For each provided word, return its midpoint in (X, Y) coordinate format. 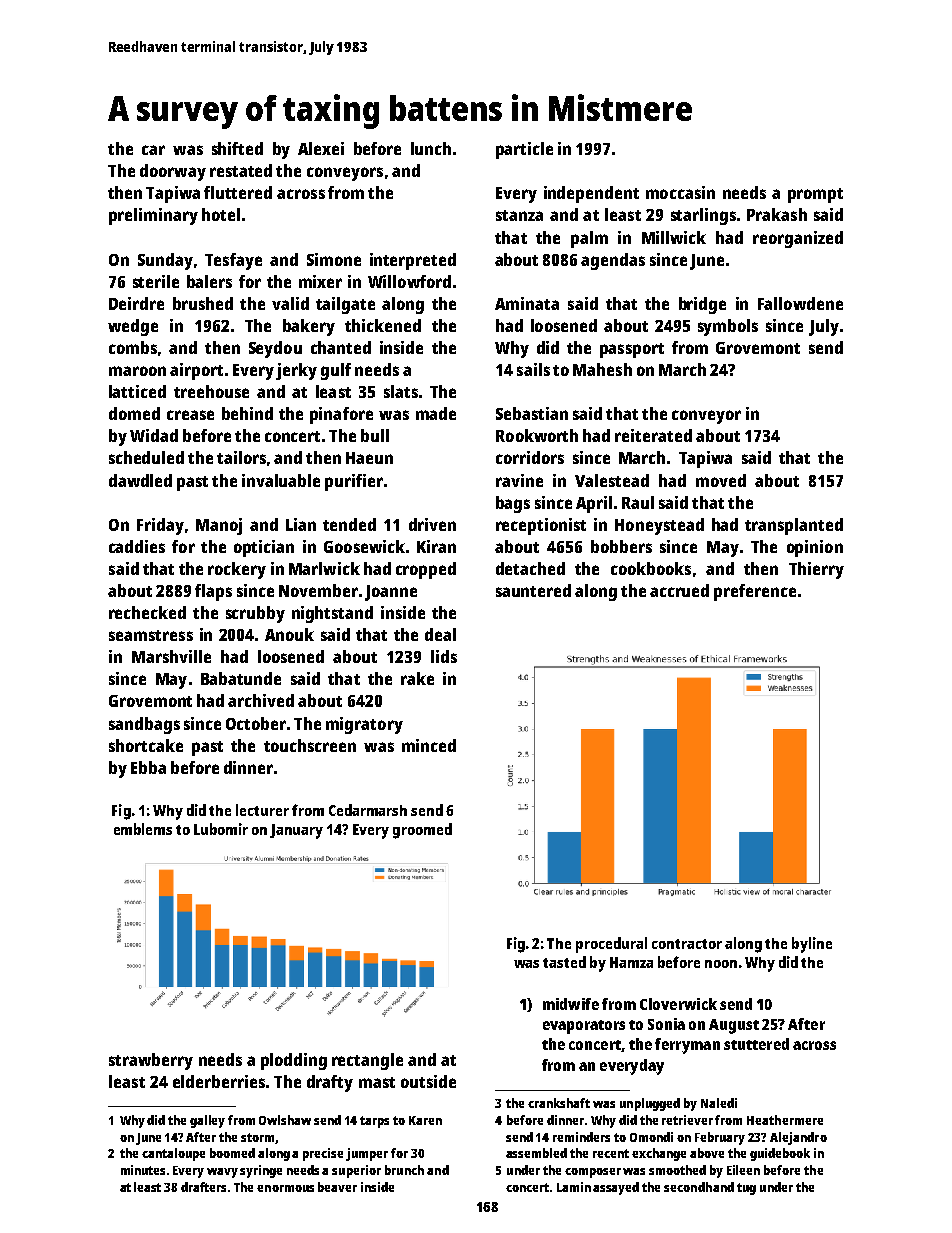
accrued (679, 590)
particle (524, 150)
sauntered (533, 590)
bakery (309, 327)
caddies (137, 546)
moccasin (680, 192)
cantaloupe (173, 1154)
